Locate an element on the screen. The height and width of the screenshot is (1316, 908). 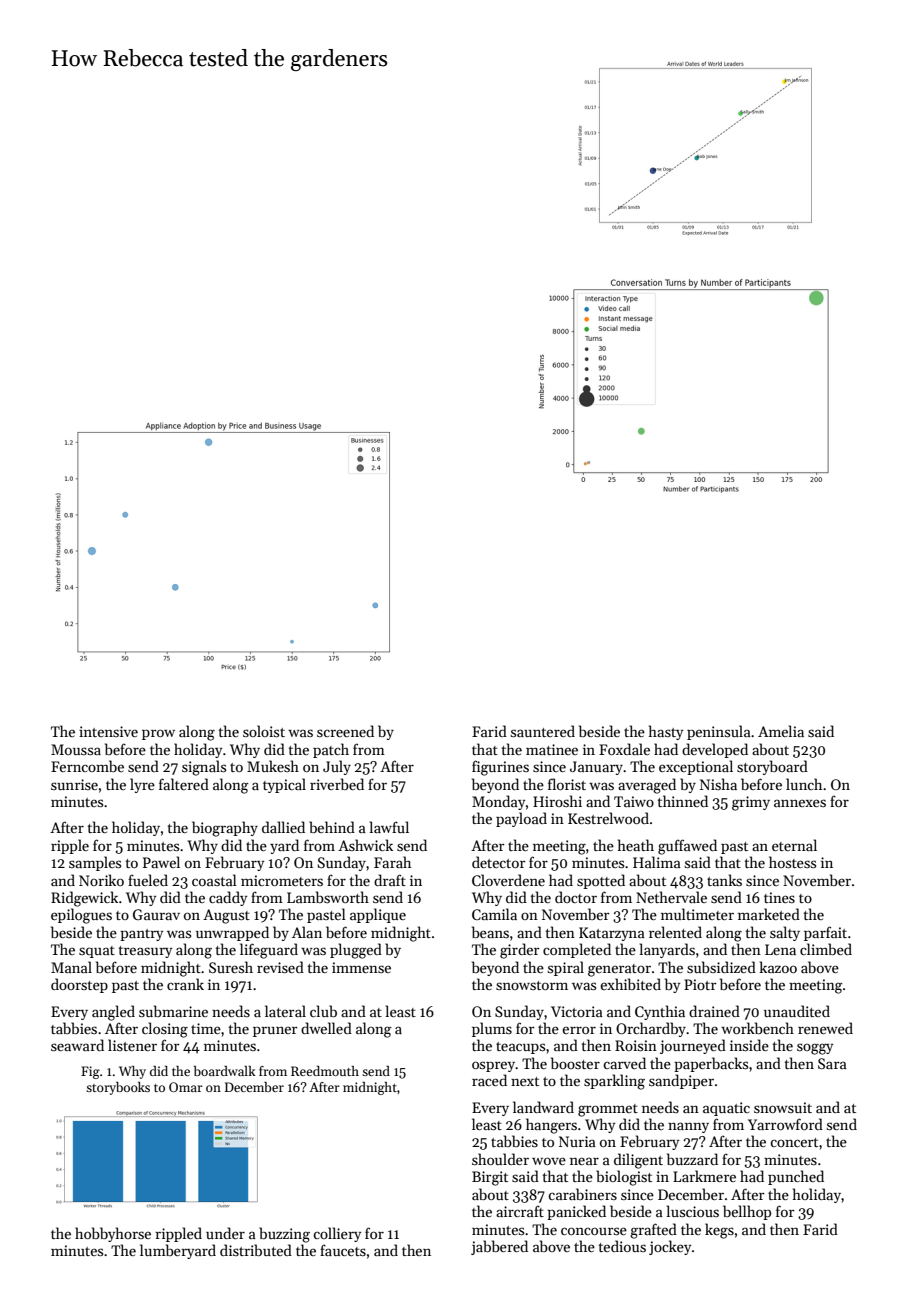
distributed is located at coordinates (256, 1250).
